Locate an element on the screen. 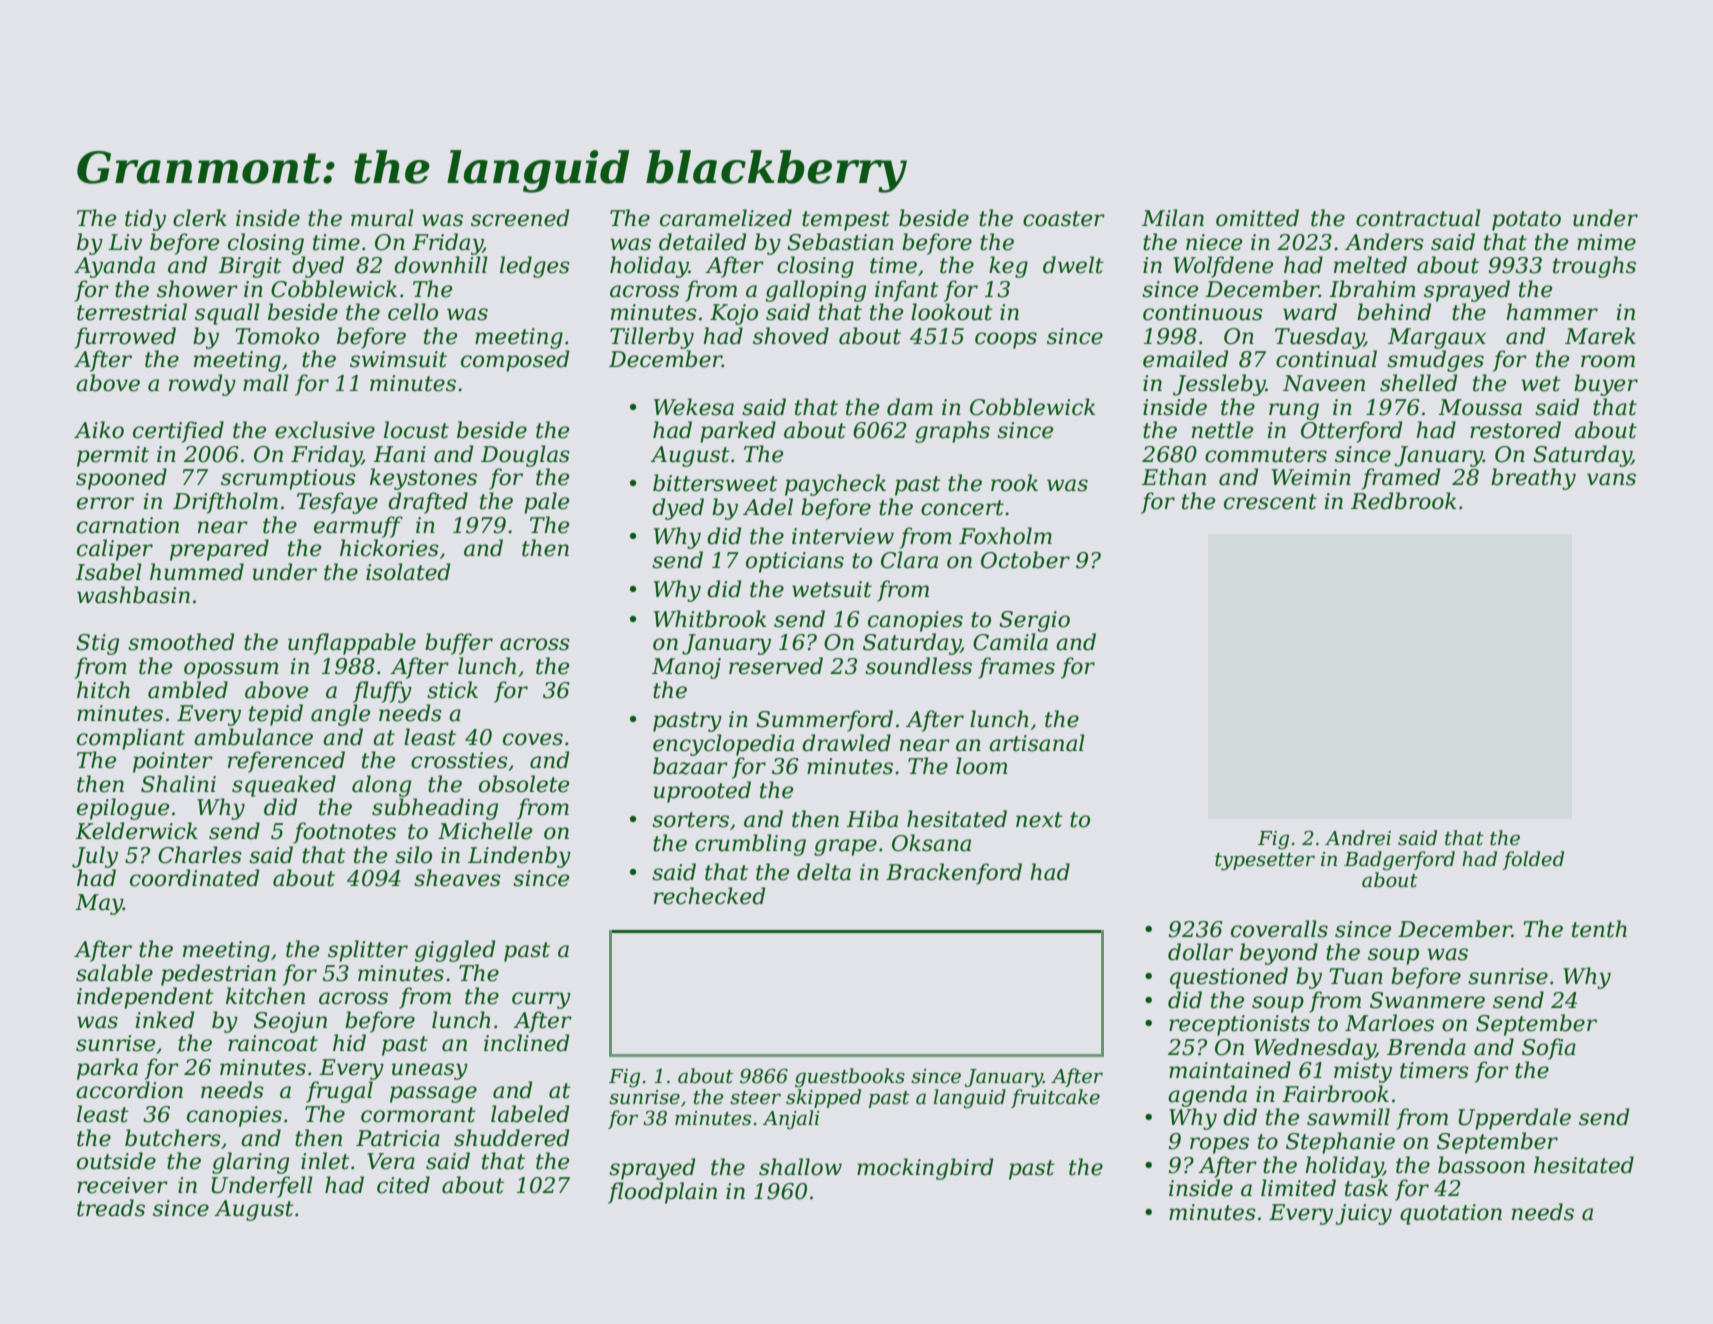 This screenshot has width=1713, height=1324. cited is located at coordinates (403, 1185).
